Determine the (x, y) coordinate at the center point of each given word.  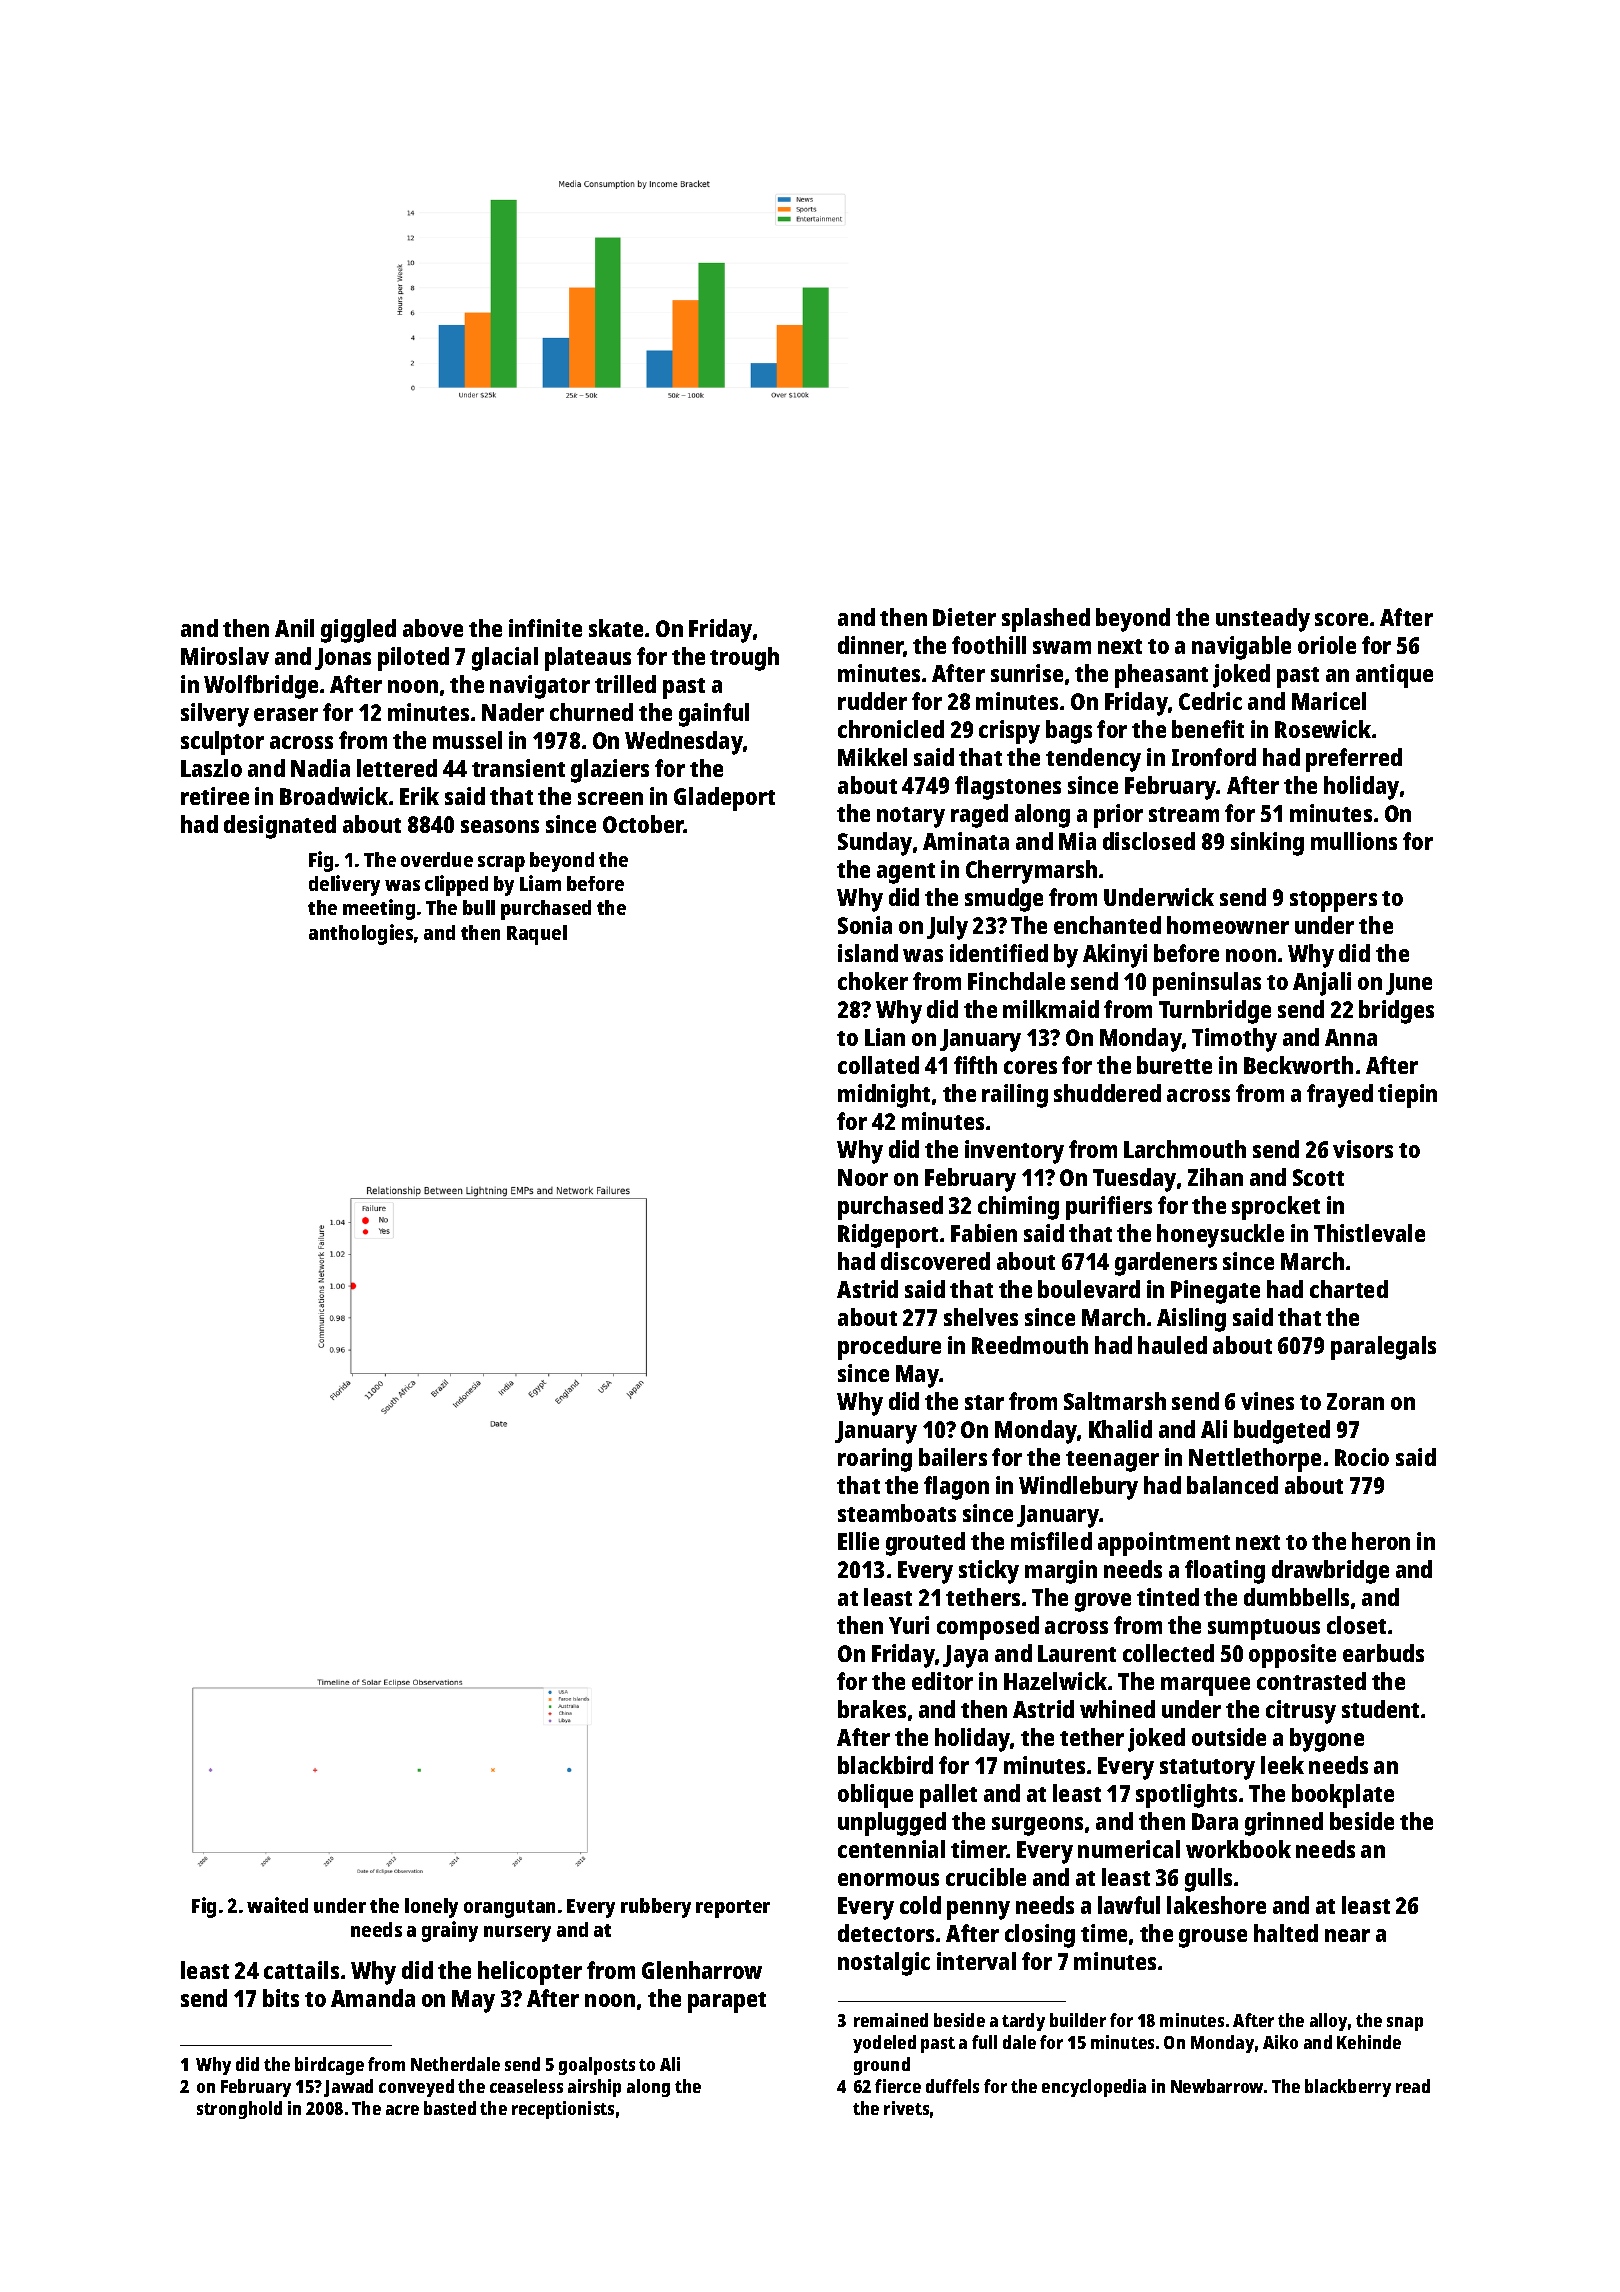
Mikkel (872, 757)
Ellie (858, 1541)
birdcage (329, 2066)
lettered (397, 768)
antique (1394, 676)
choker (873, 981)
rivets (906, 2108)
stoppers (1333, 901)
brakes (872, 1709)
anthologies (361, 934)
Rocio (1362, 1457)
